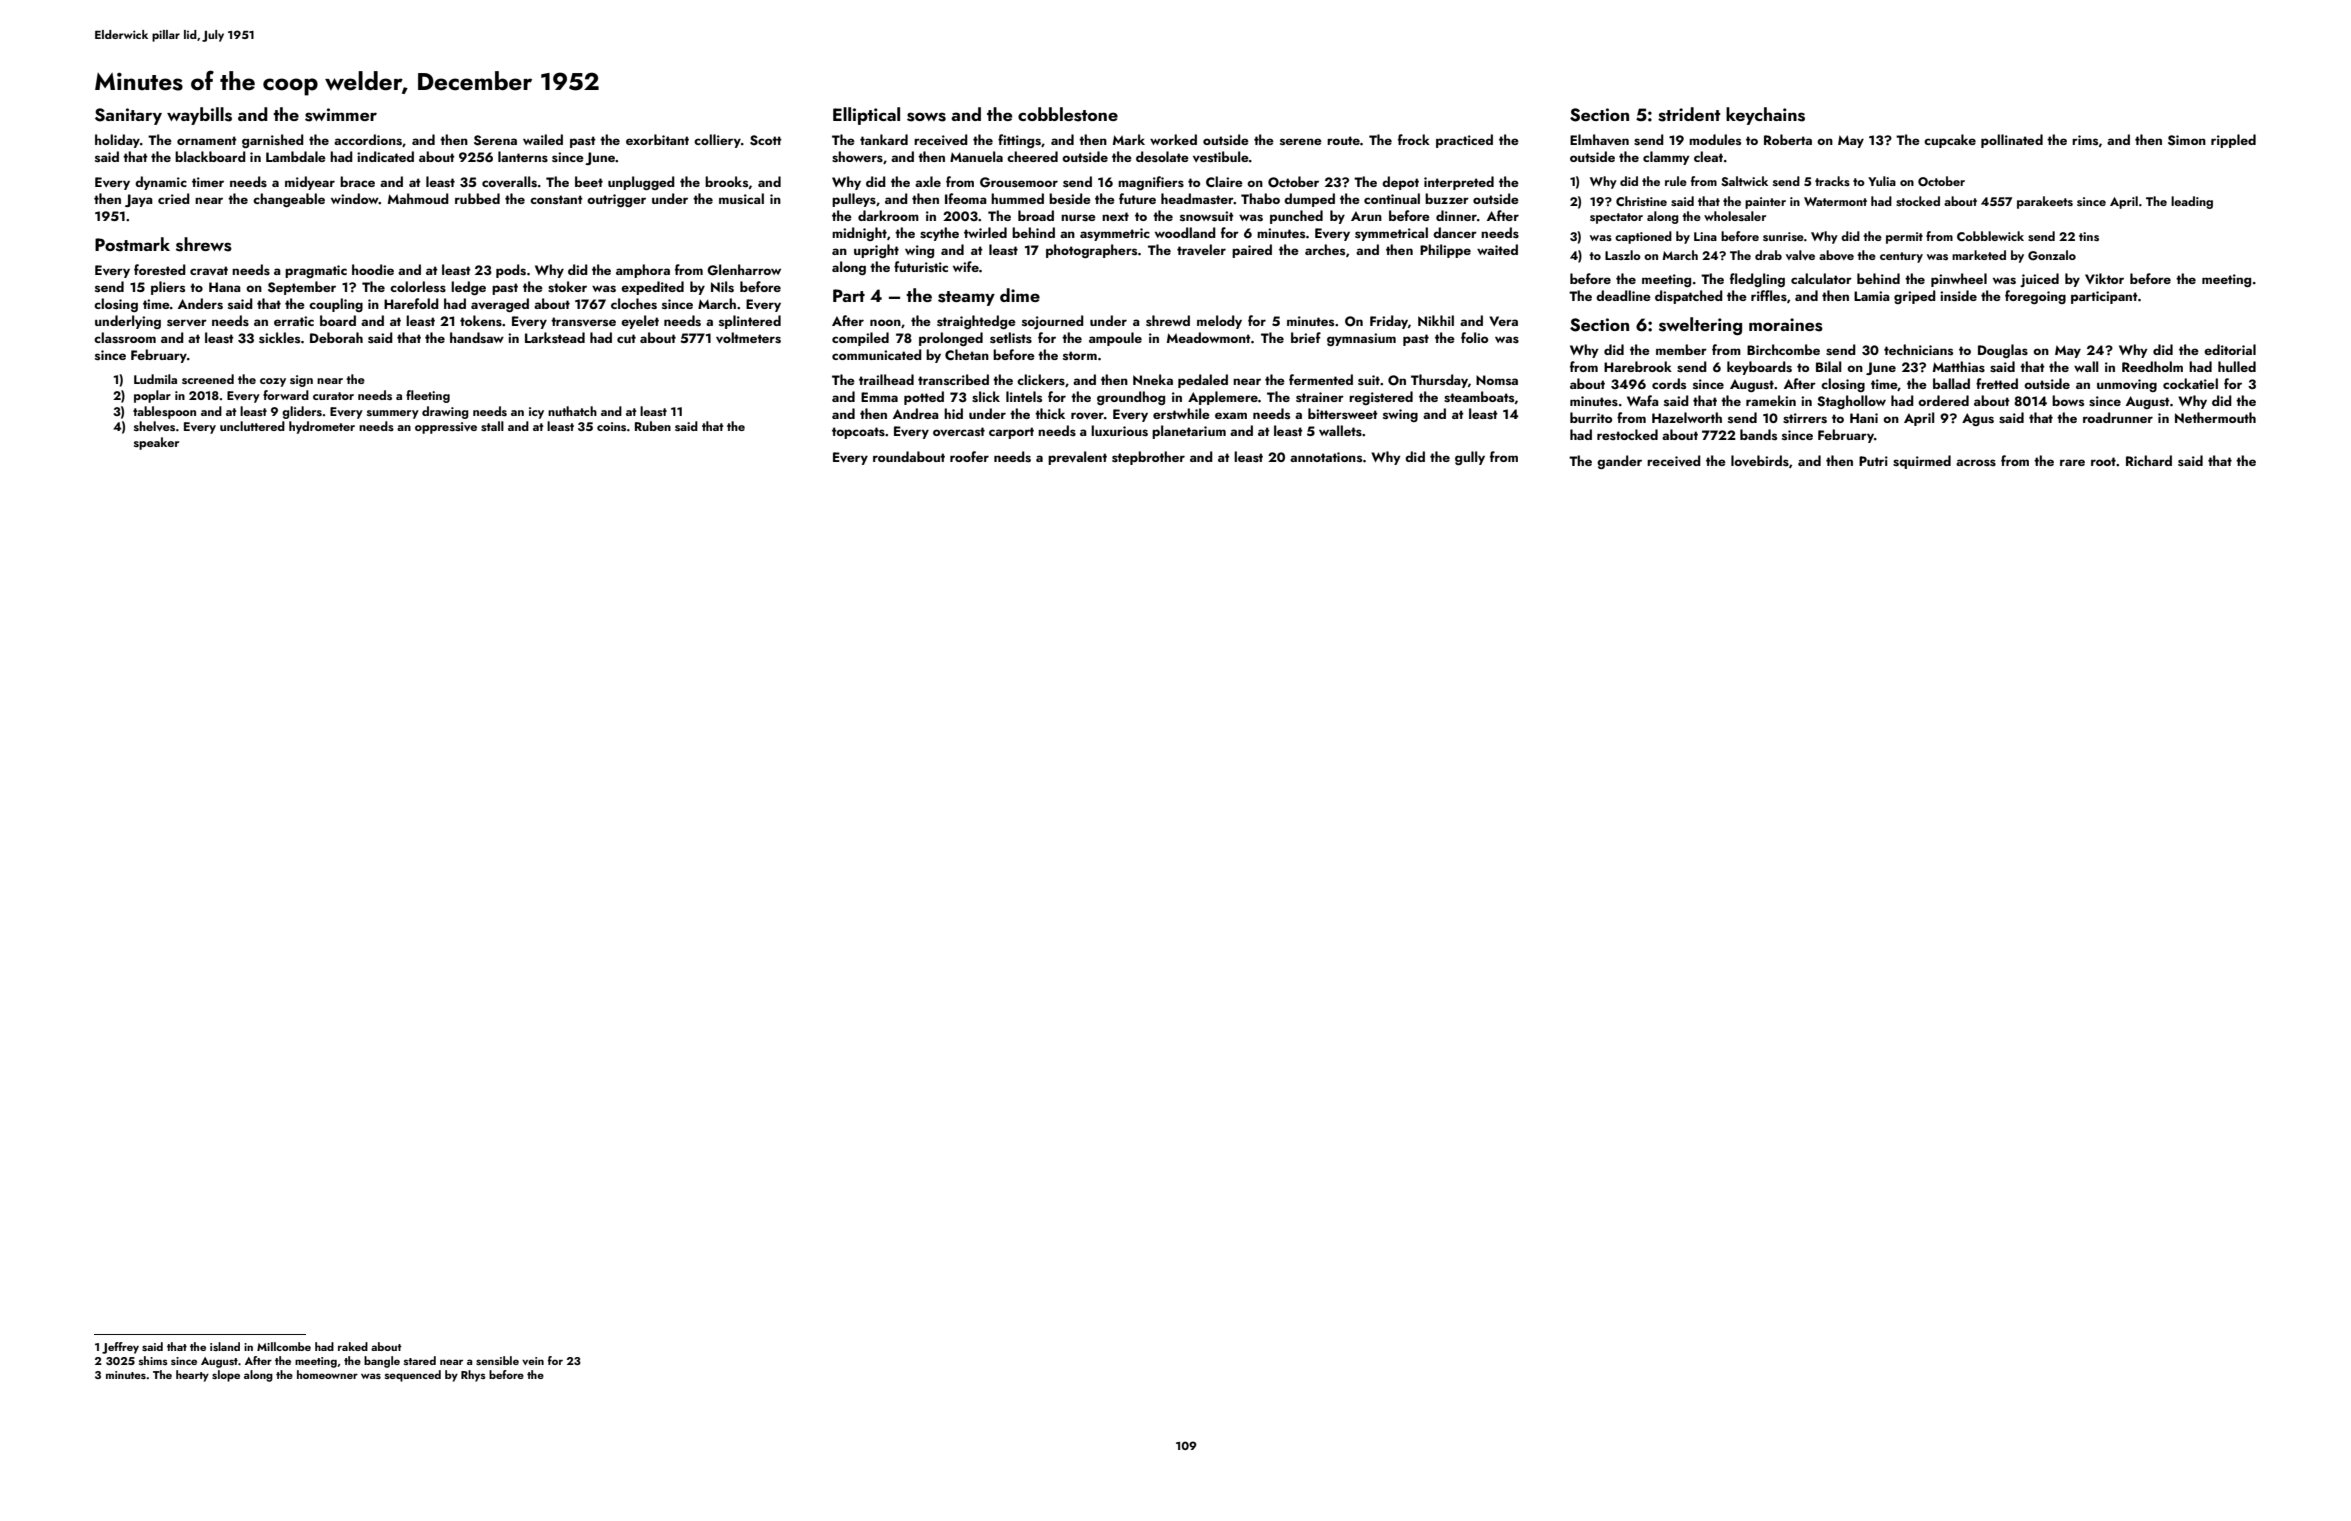  I want to click on folio, so click(1474, 337).
